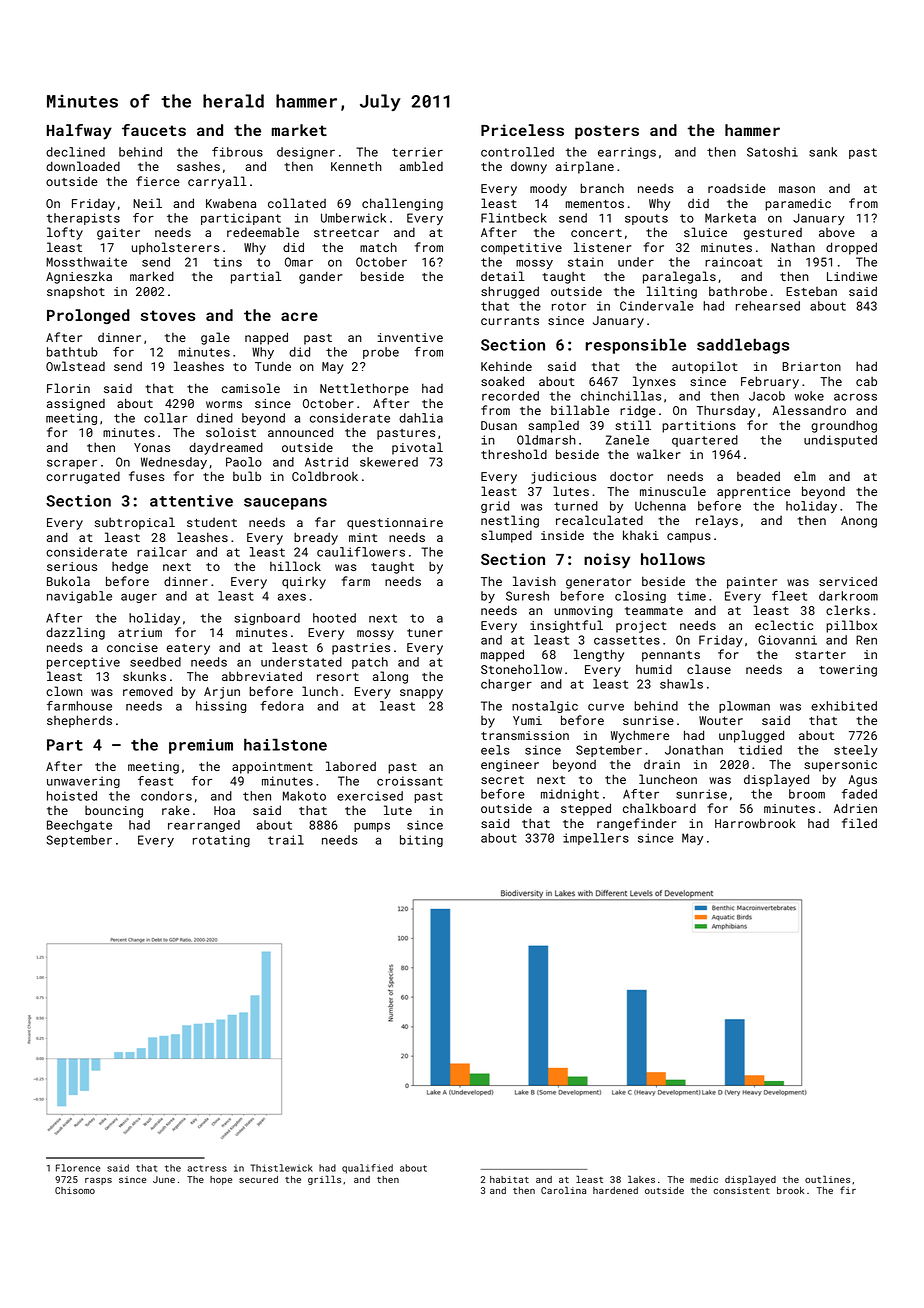  I want to click on fibrous, so click(237, 152).
